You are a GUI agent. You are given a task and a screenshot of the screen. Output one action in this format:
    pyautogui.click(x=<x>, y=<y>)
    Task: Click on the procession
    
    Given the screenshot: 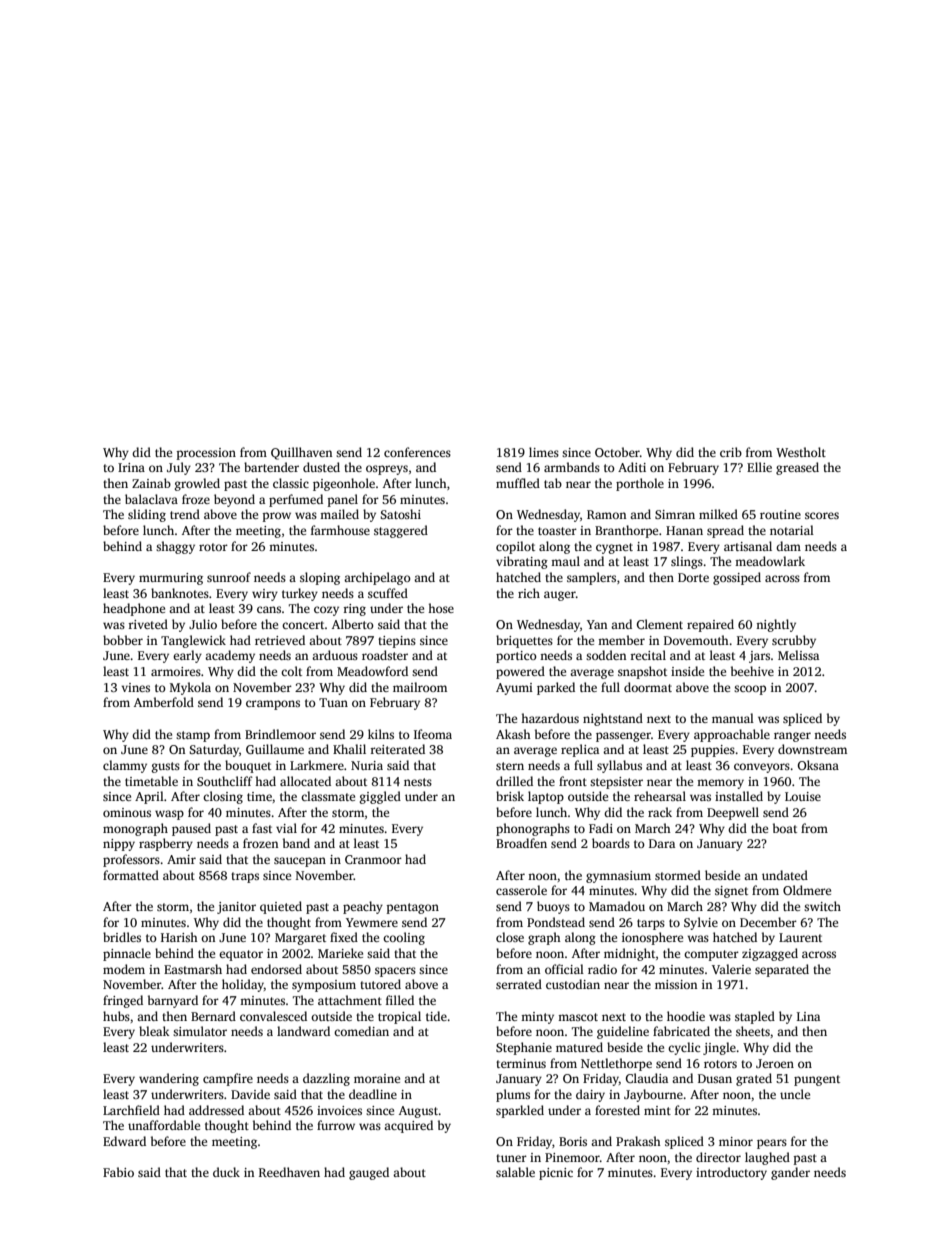 What is the action you would take?
    pyautogui.click(x=206, y=454)
